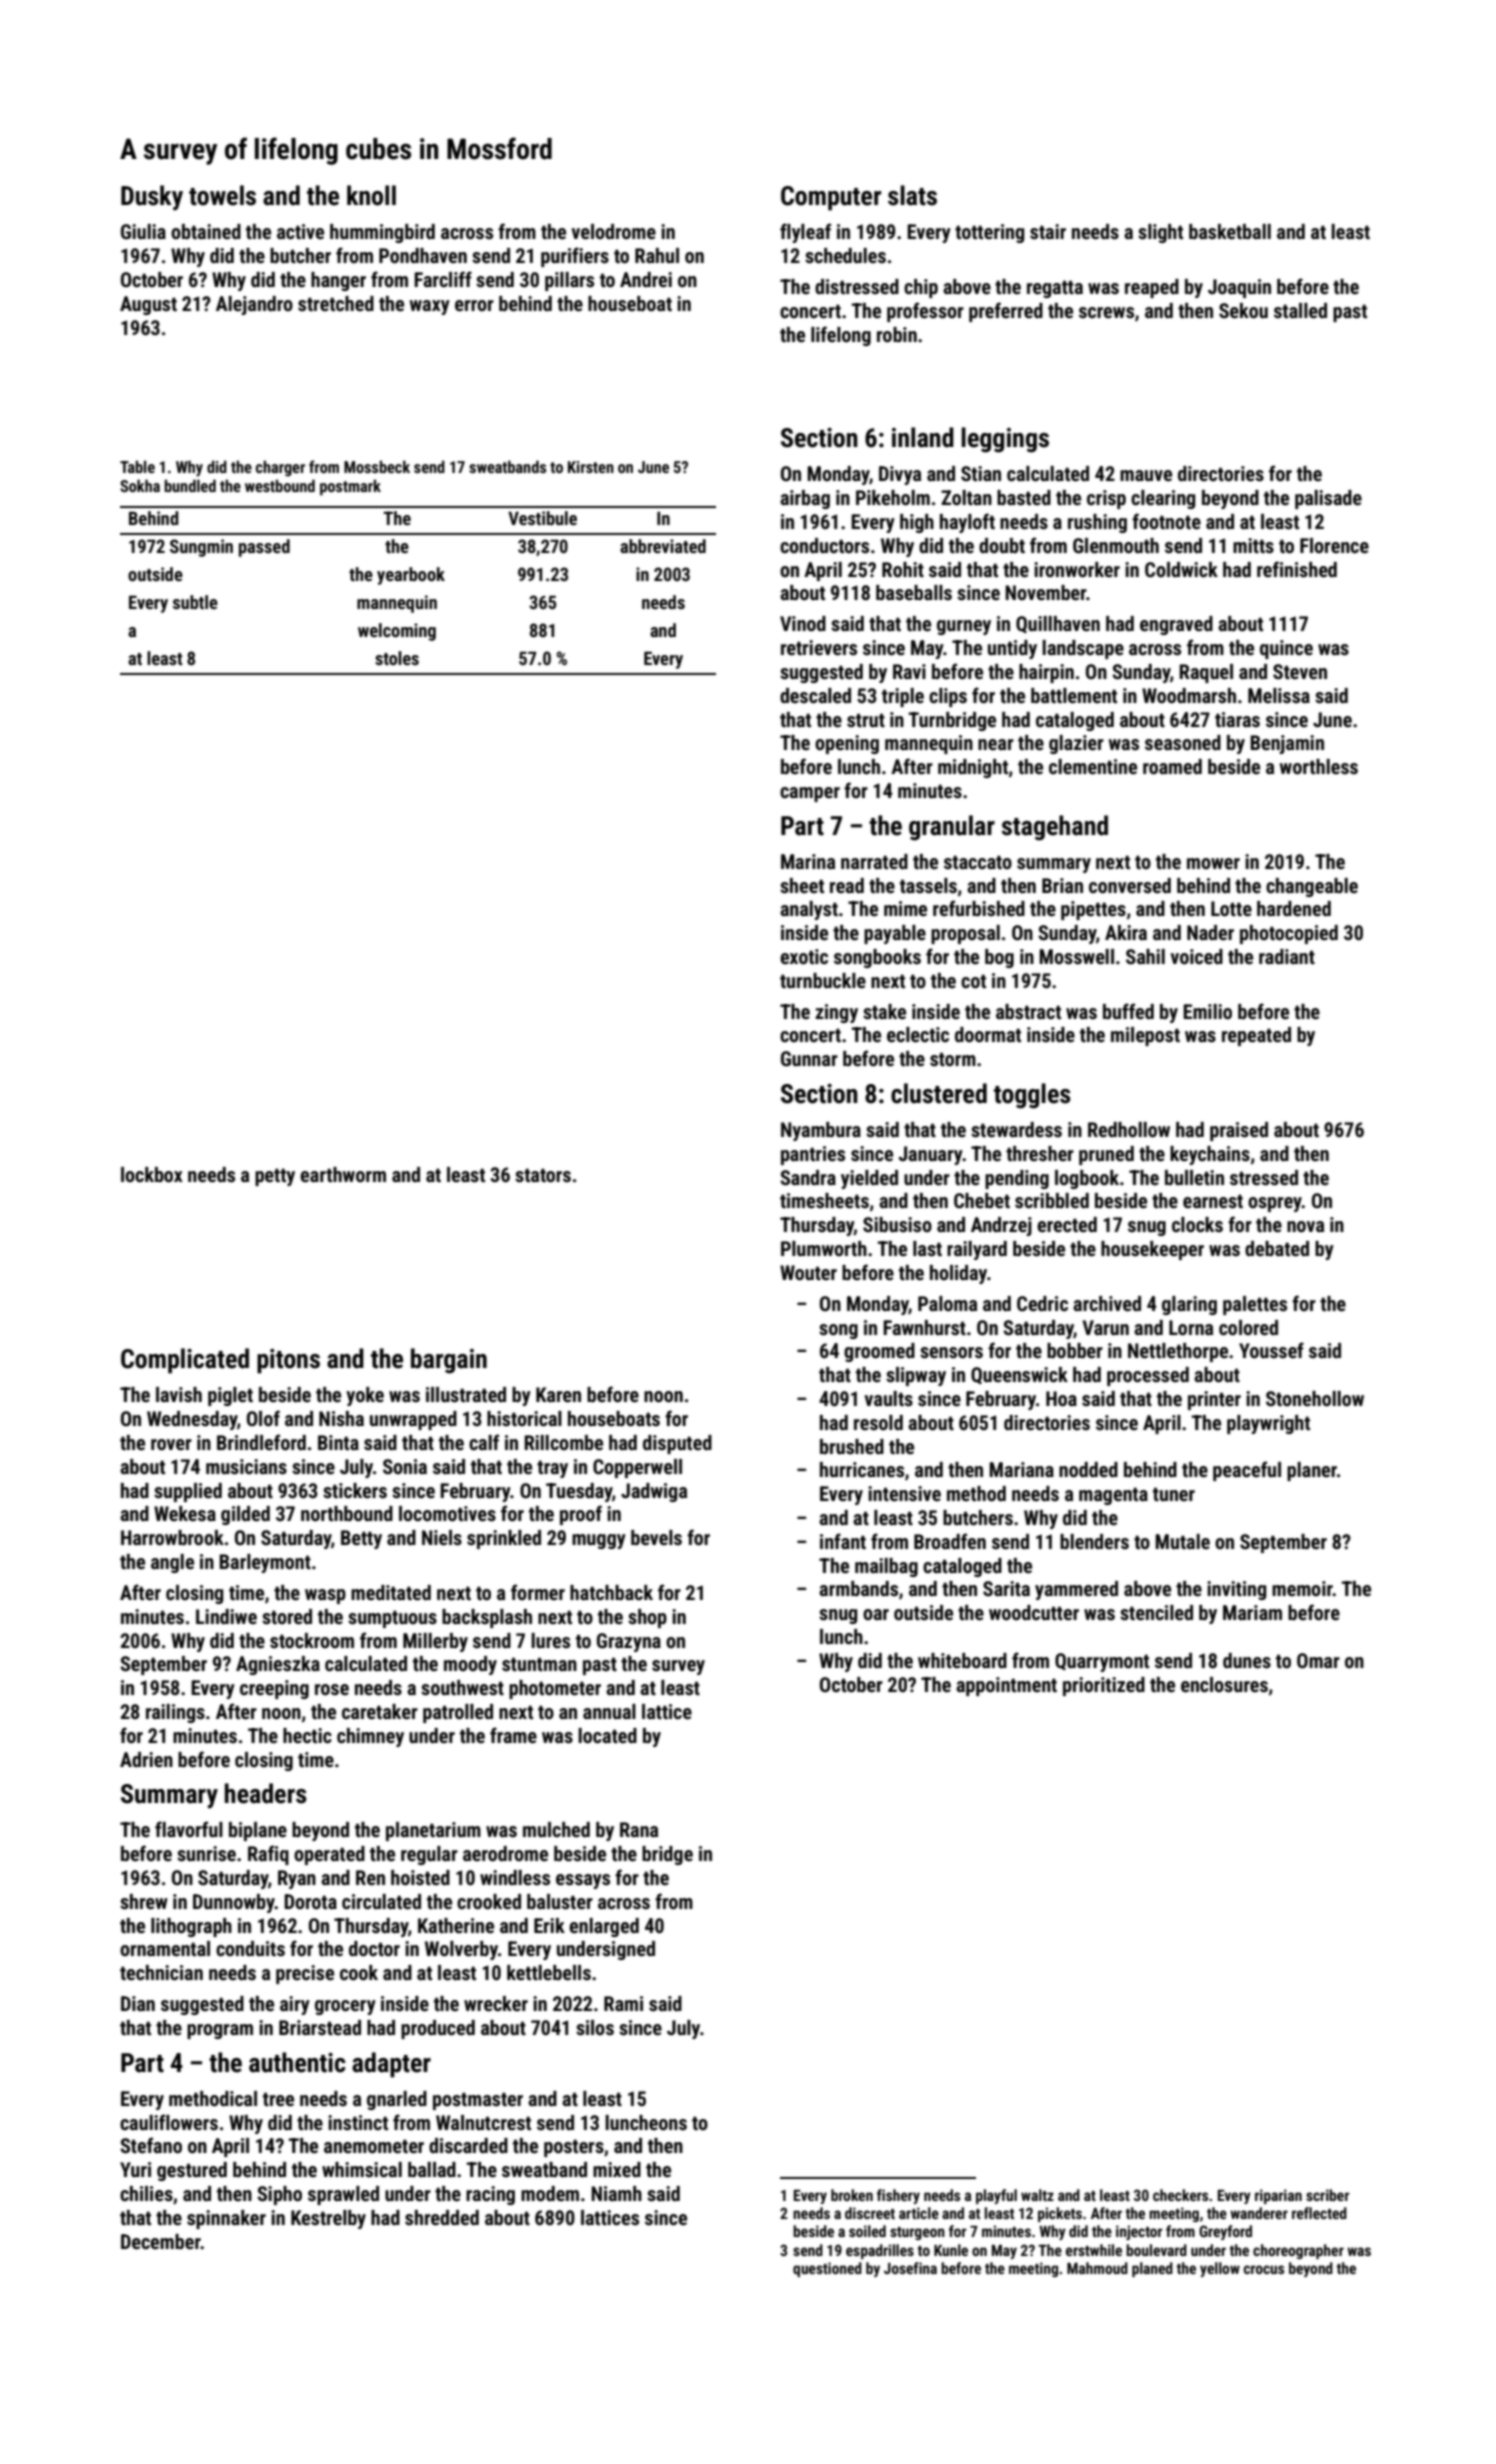 The height and width of the image is (2464, 1496). What do you see at coordinates (808, 861) in the image?
I see `Marina` at bounding box center [808, 861].
